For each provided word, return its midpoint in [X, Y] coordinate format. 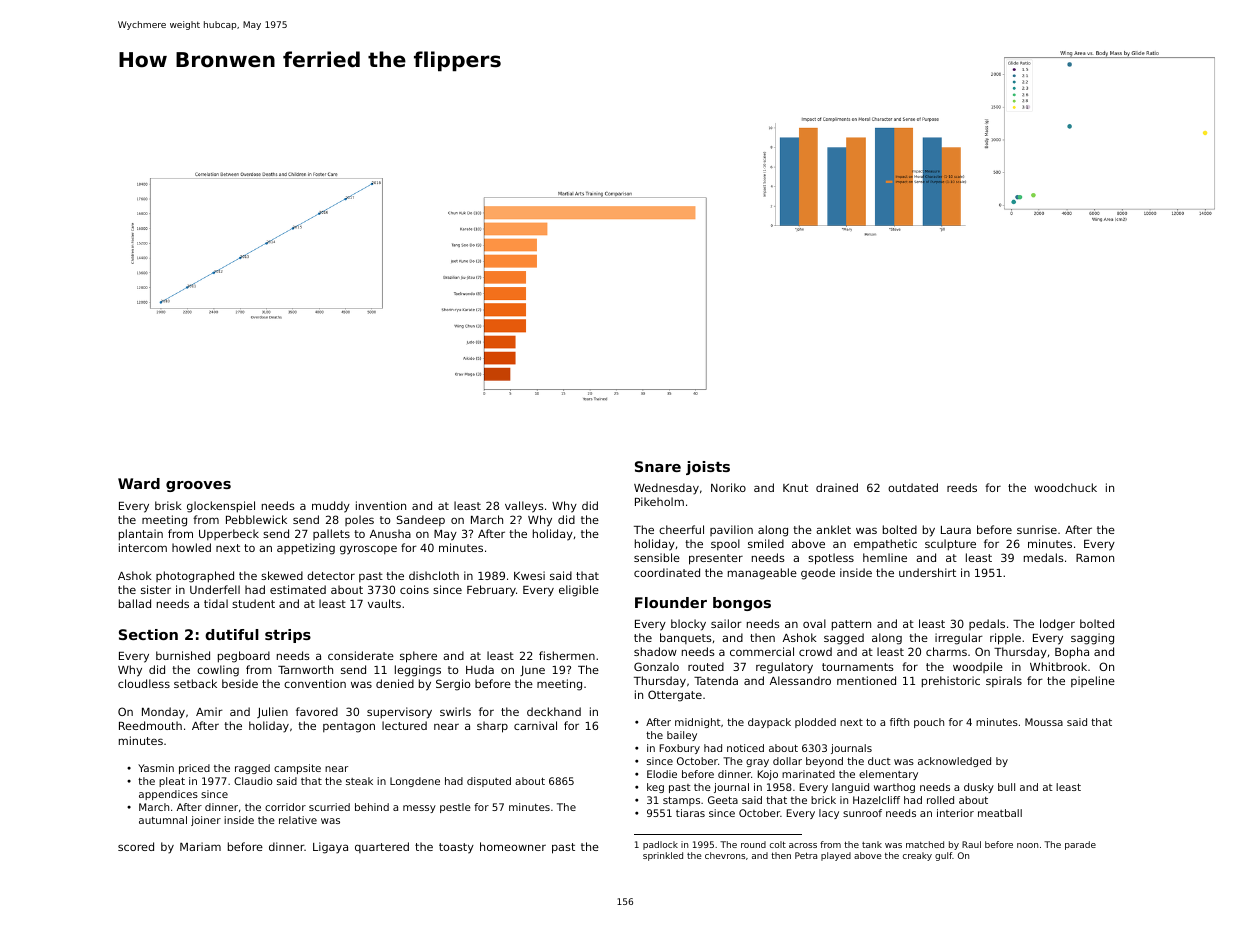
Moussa [1044, 722]
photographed [195, 577]
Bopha [1072, 653]
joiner [206, 821]
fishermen [567, 655]
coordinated [667, 572]
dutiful [232, 634]
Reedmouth [150, 725]
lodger [1057, 625]
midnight [698, 723]
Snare [658, 466]
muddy [331, 507]
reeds [962, 487]
